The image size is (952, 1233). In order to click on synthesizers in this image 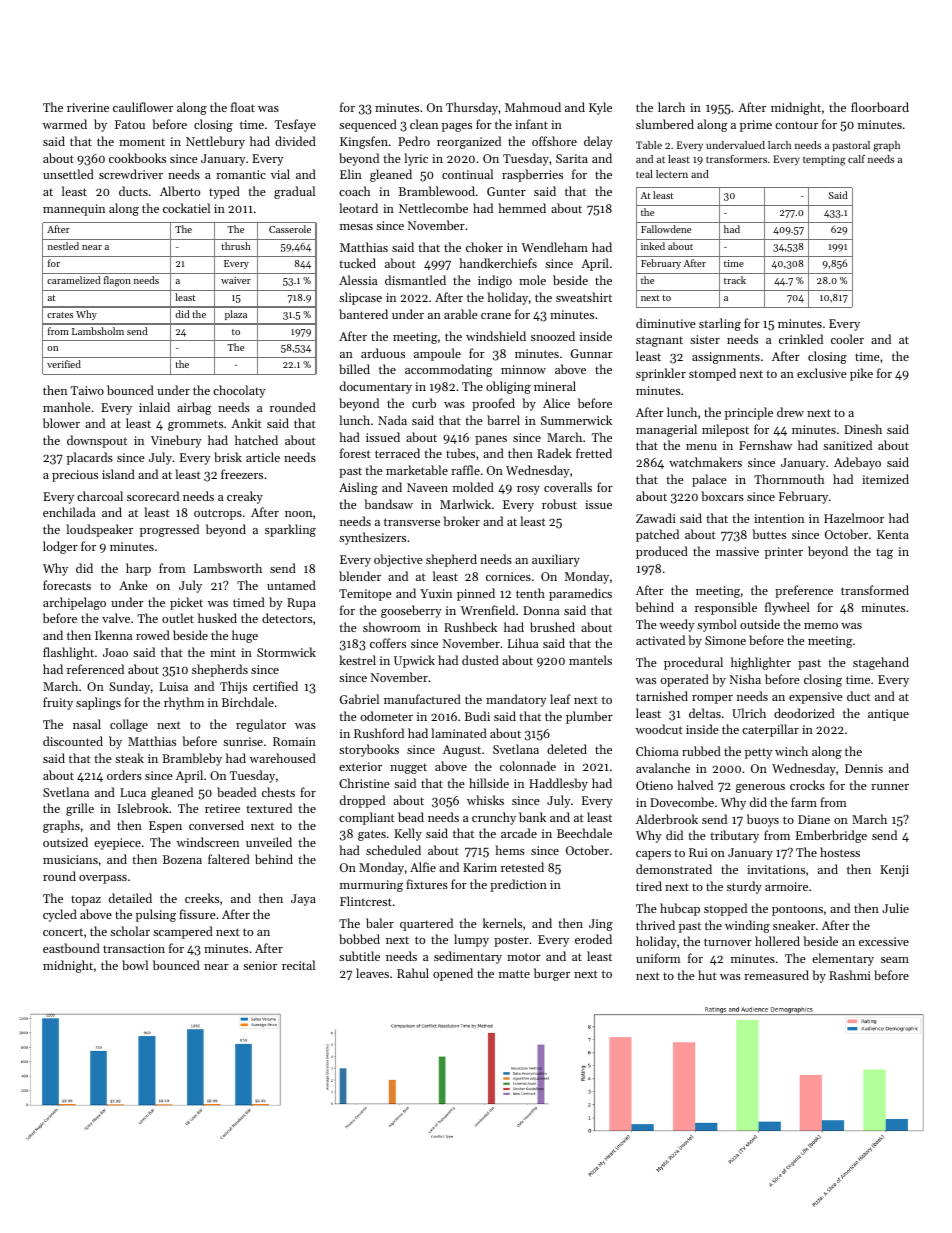, I will do `click(372, 538)`.
